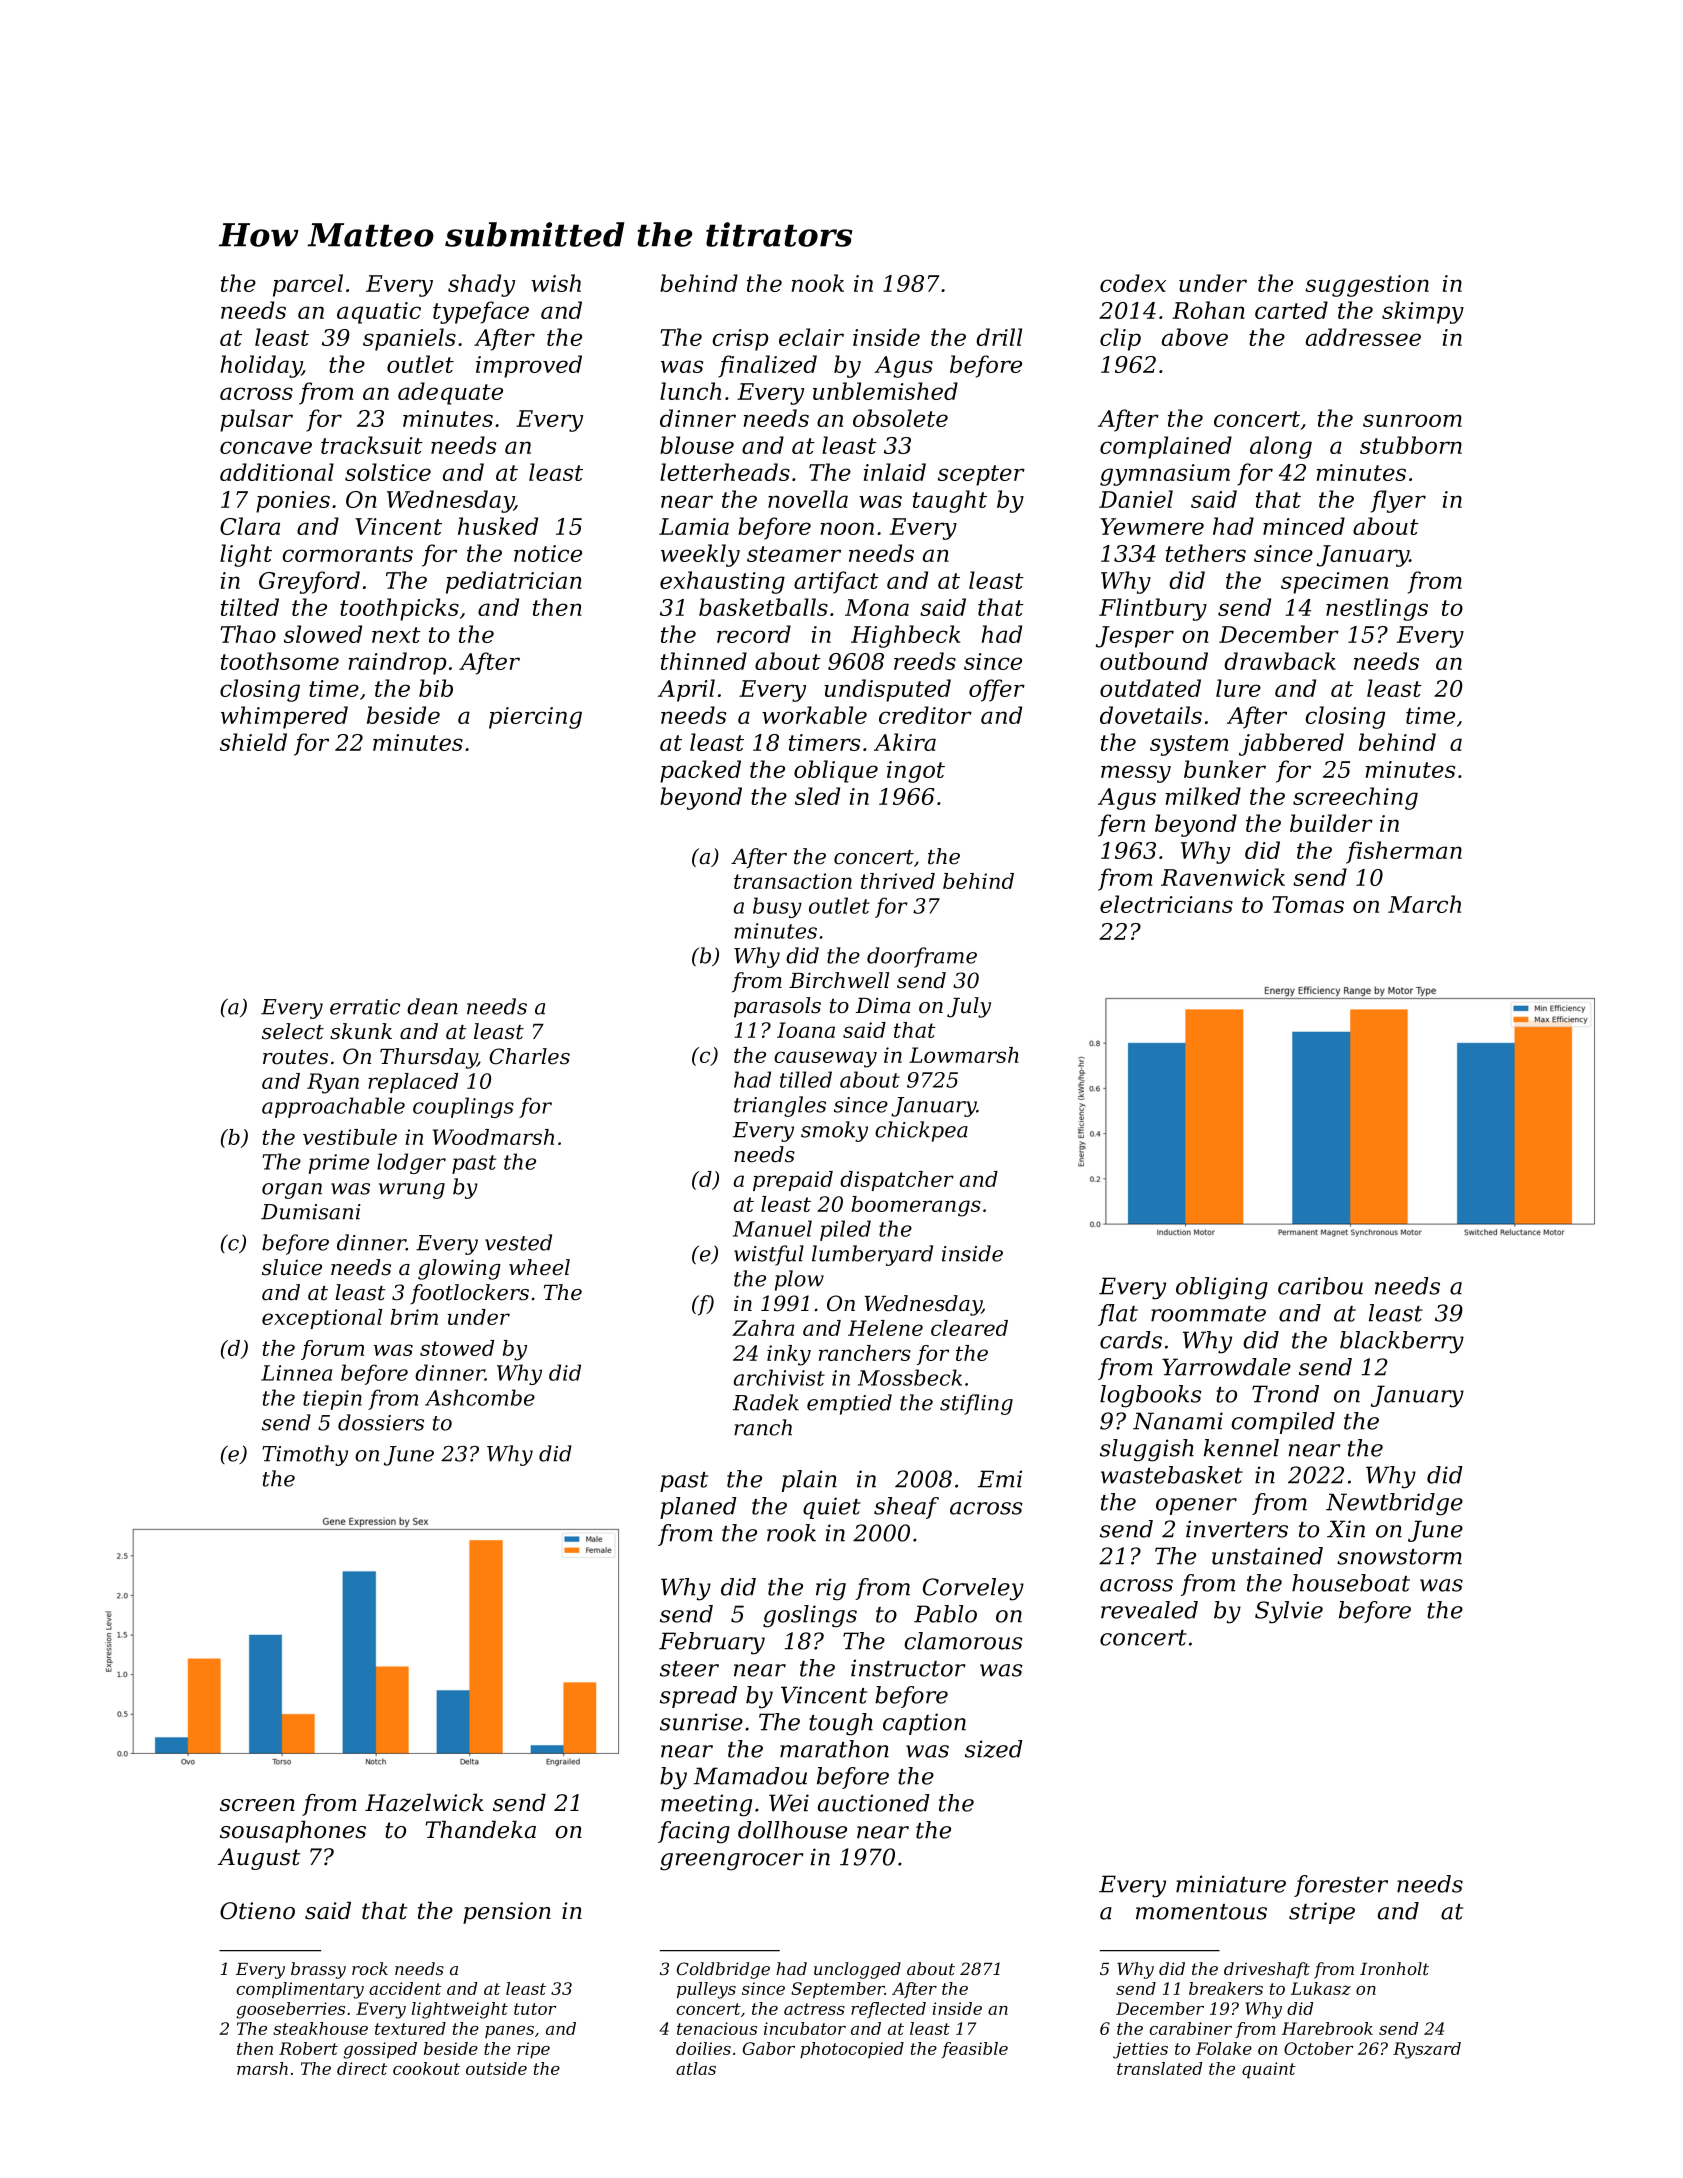  What do you see at coordinates (370, 1968) in the screenshot?
I see `rock` at bounding box center [370, 1968].
